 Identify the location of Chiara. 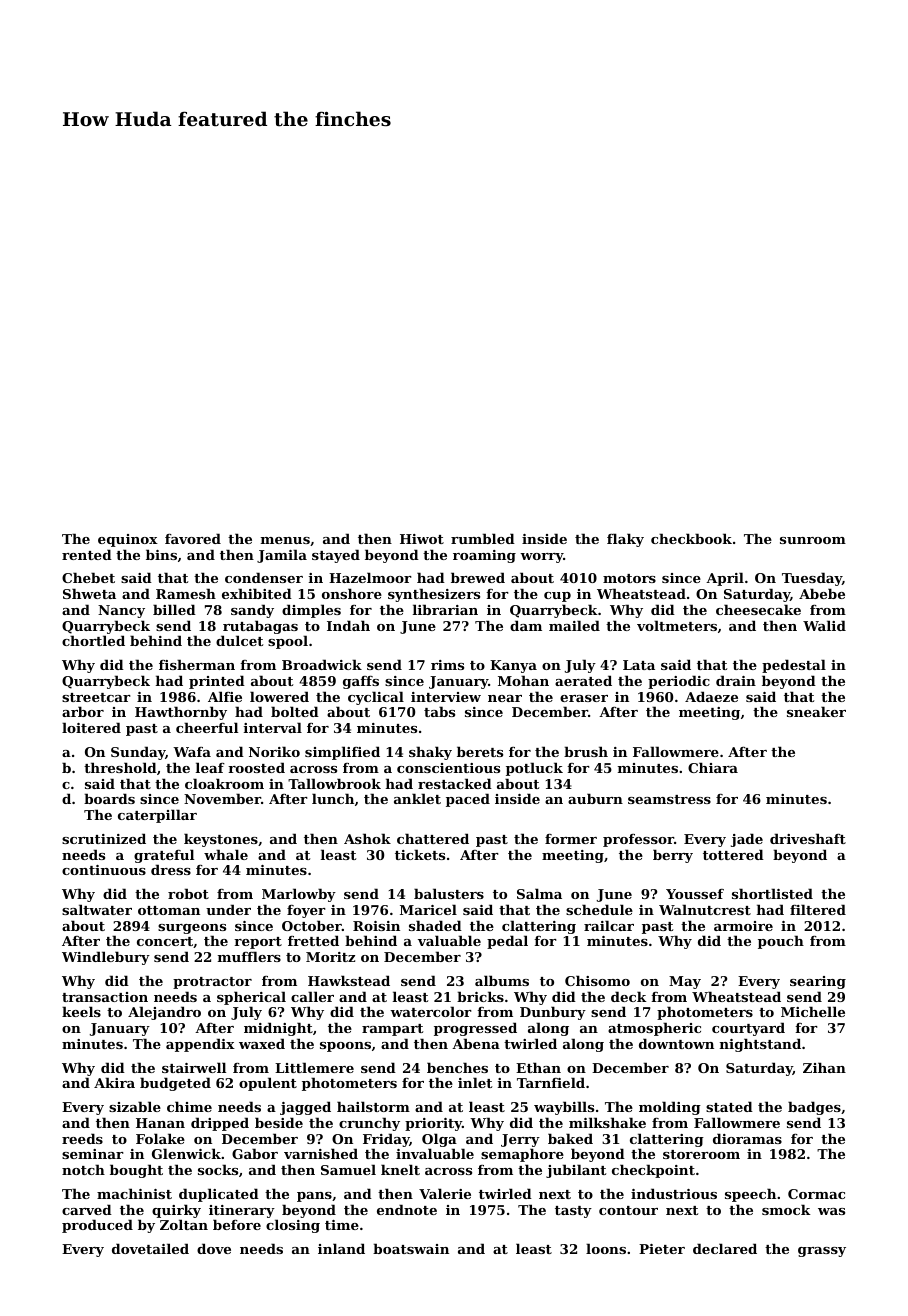
(713, 767).
